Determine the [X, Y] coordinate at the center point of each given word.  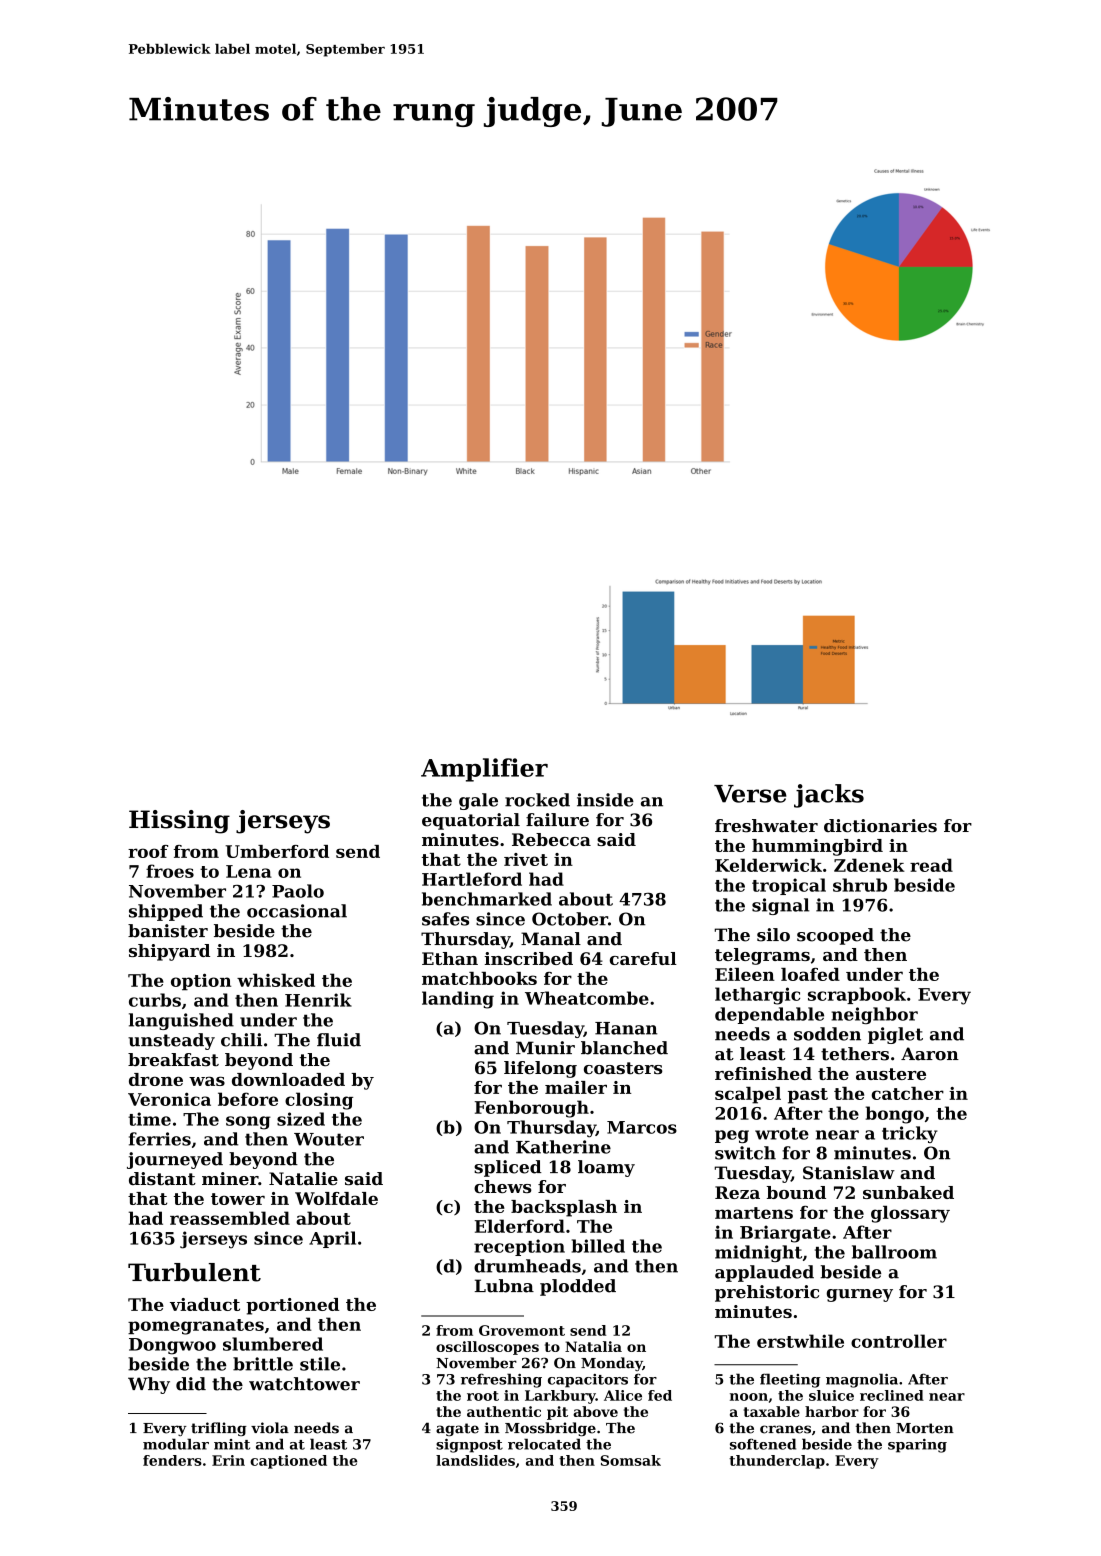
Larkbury [560, 1397]
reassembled [230, 1218]
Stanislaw [849, 1173]
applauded [764, 1273]
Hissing [179, 822]
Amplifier [484, 770]
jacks [829, 796]
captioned [288, 1462]
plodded [578, 1287]
